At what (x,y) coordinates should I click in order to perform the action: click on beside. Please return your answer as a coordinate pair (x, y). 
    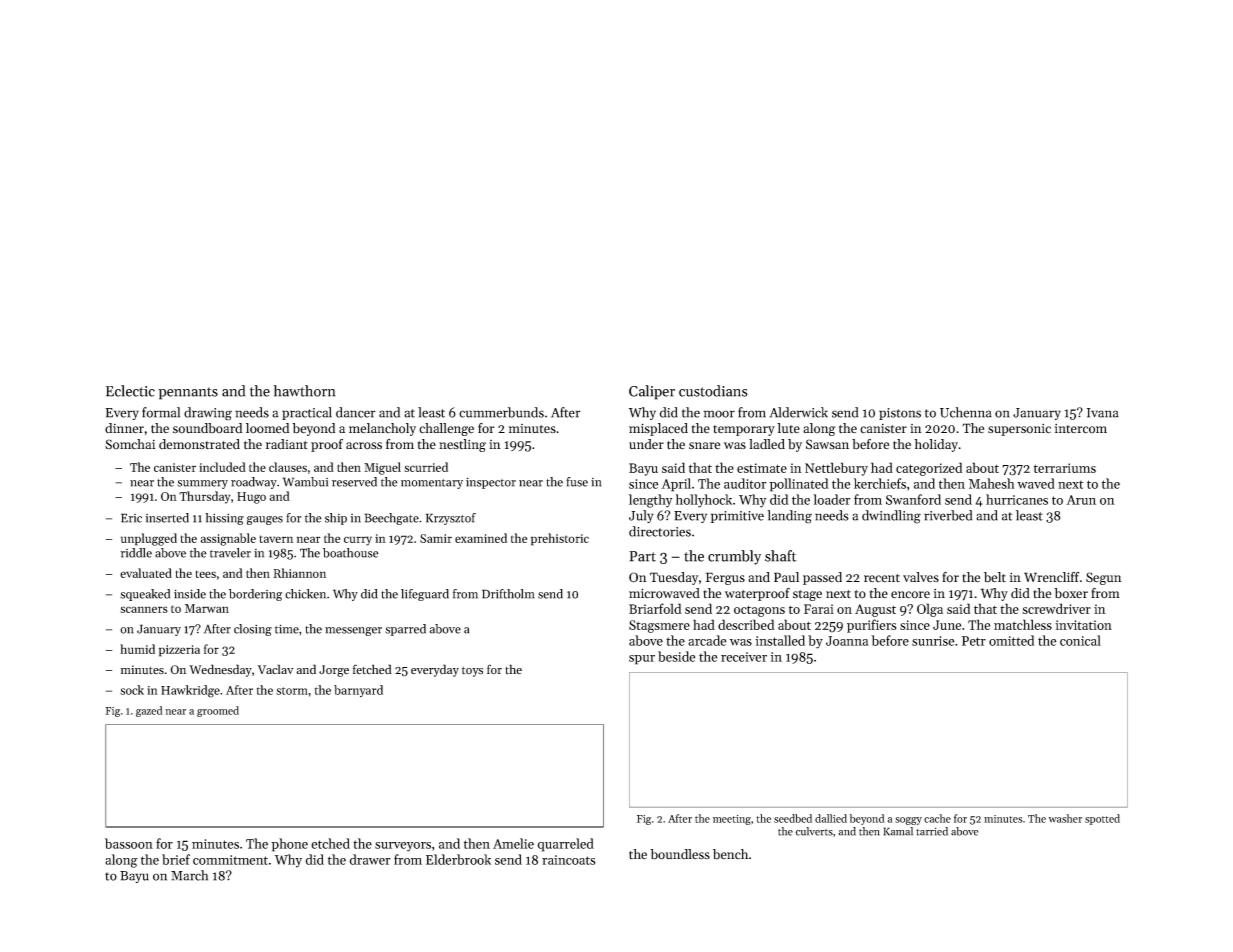
    Looking at the image, I should click on (676, 656).
